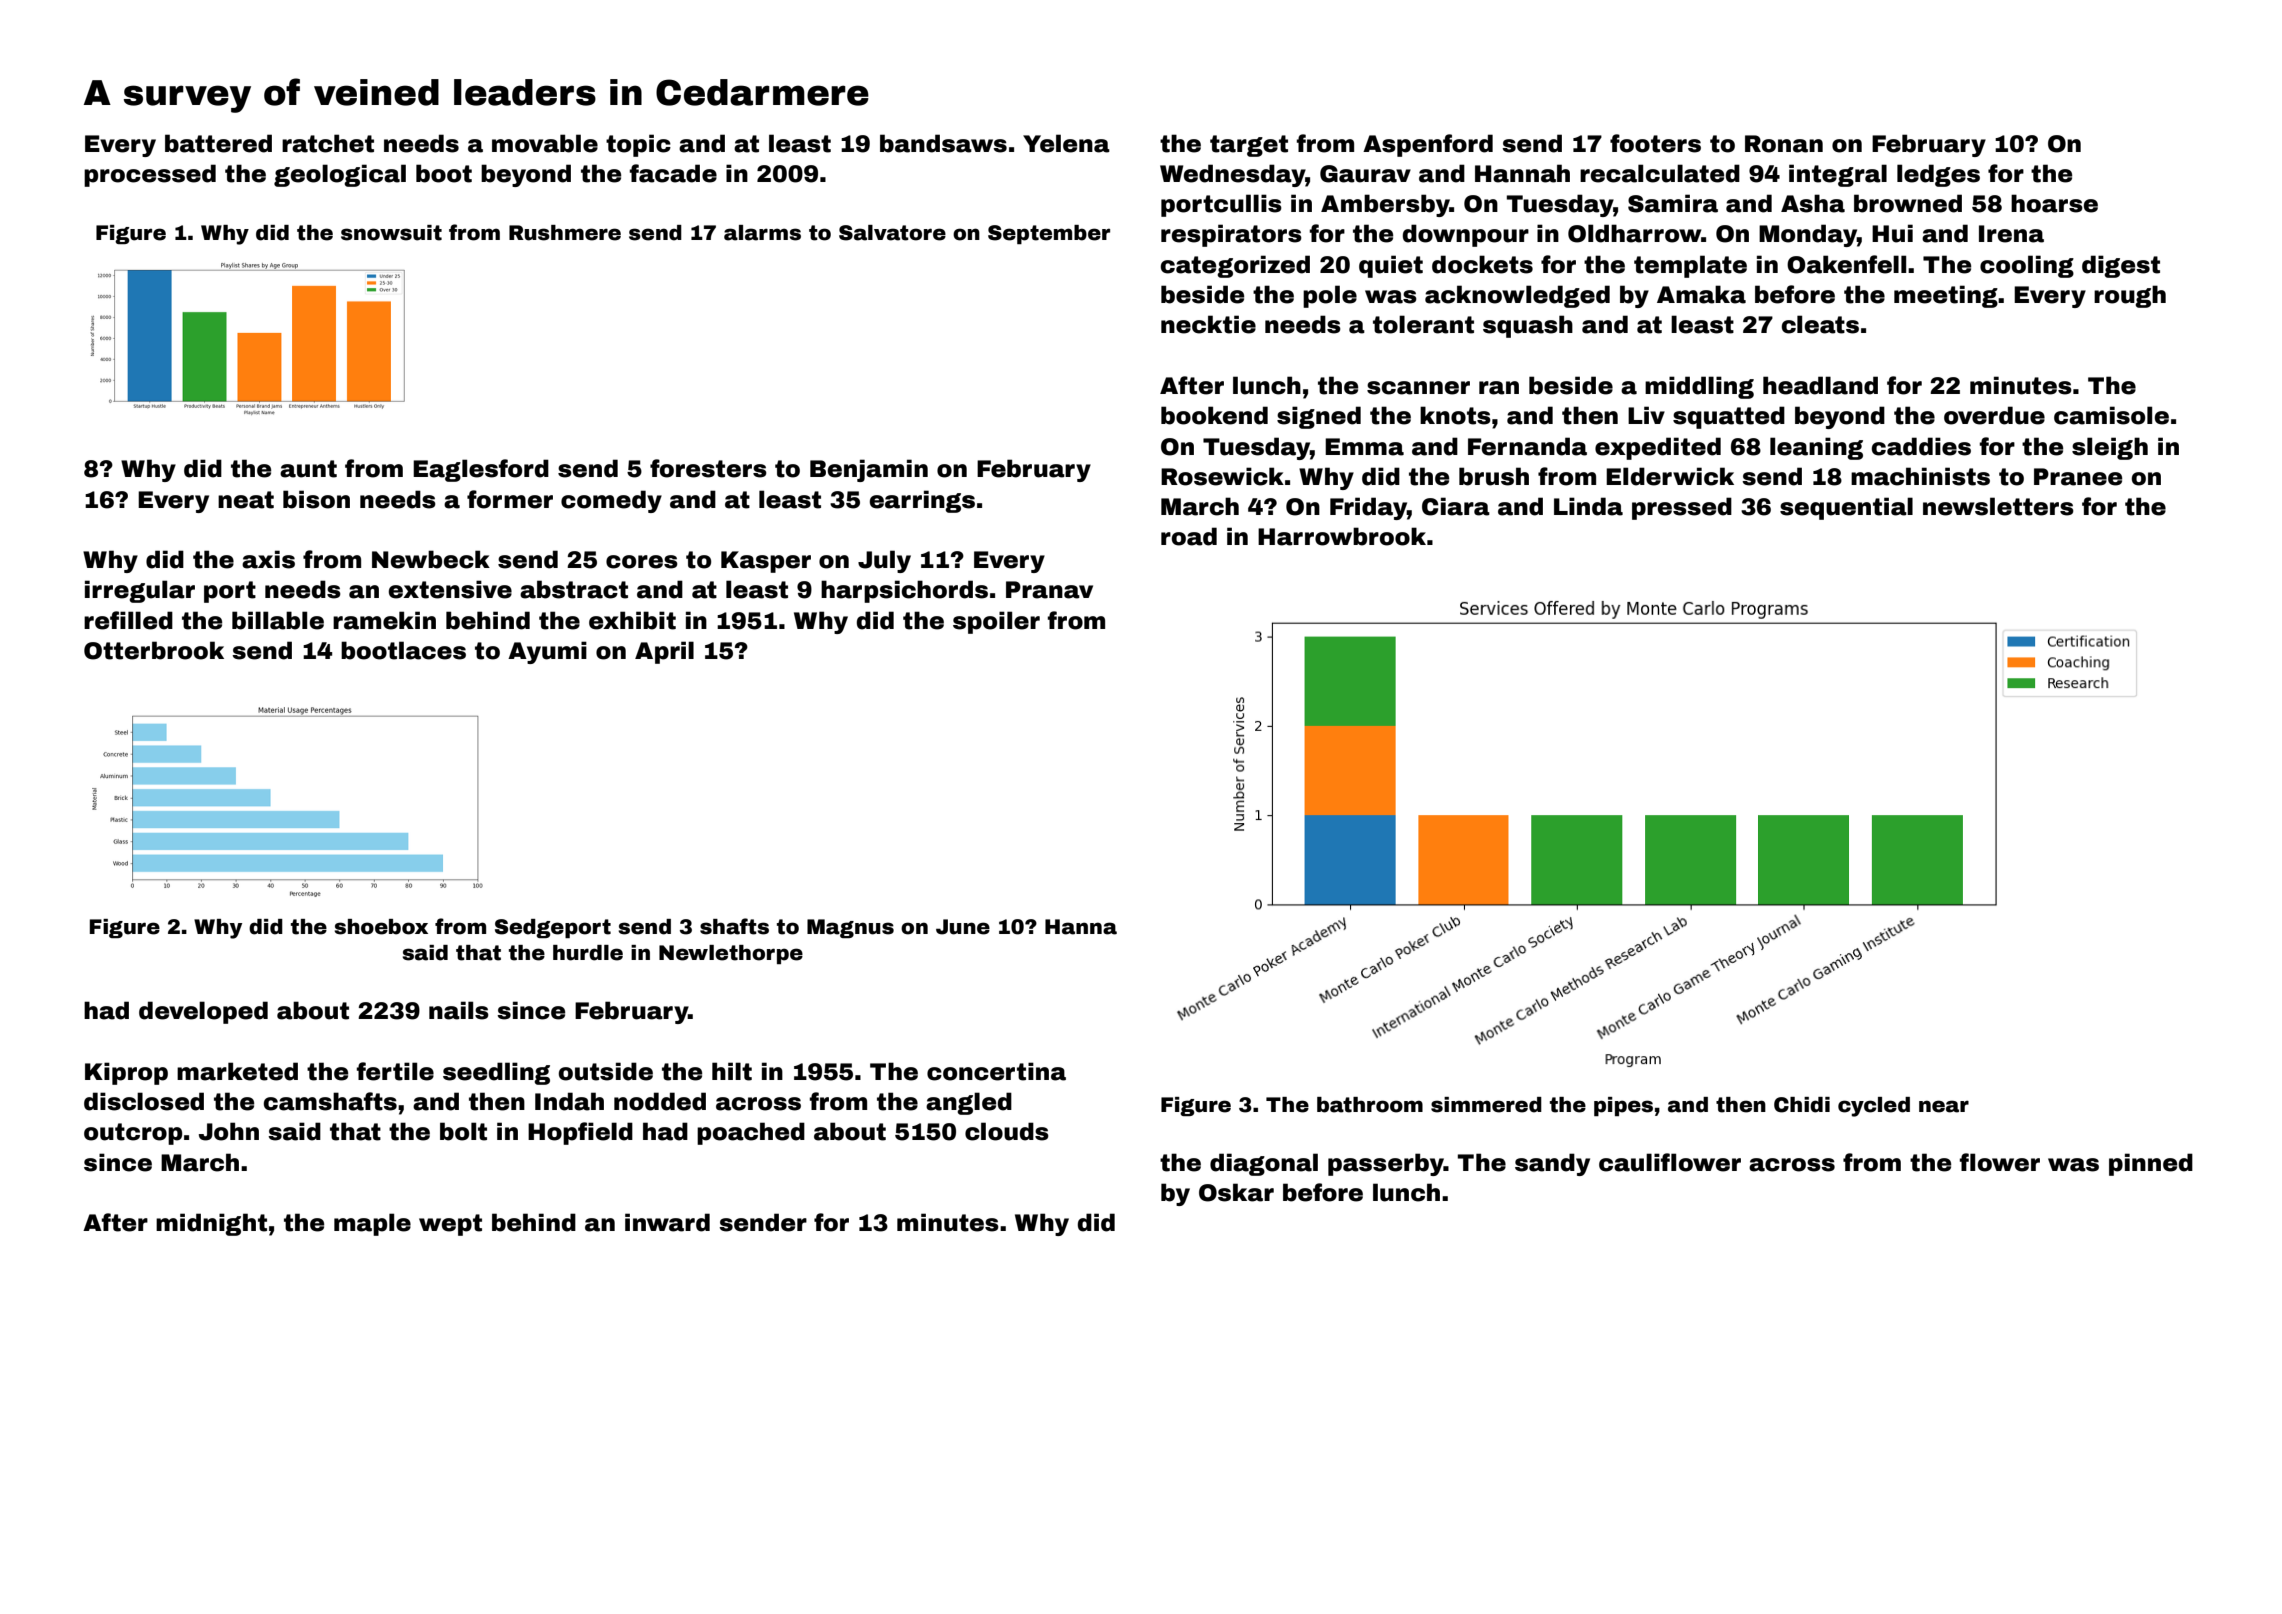 The height and width of the document is (1614, 2282). I want to click on Harrowbrook, so click(1342, 536).
